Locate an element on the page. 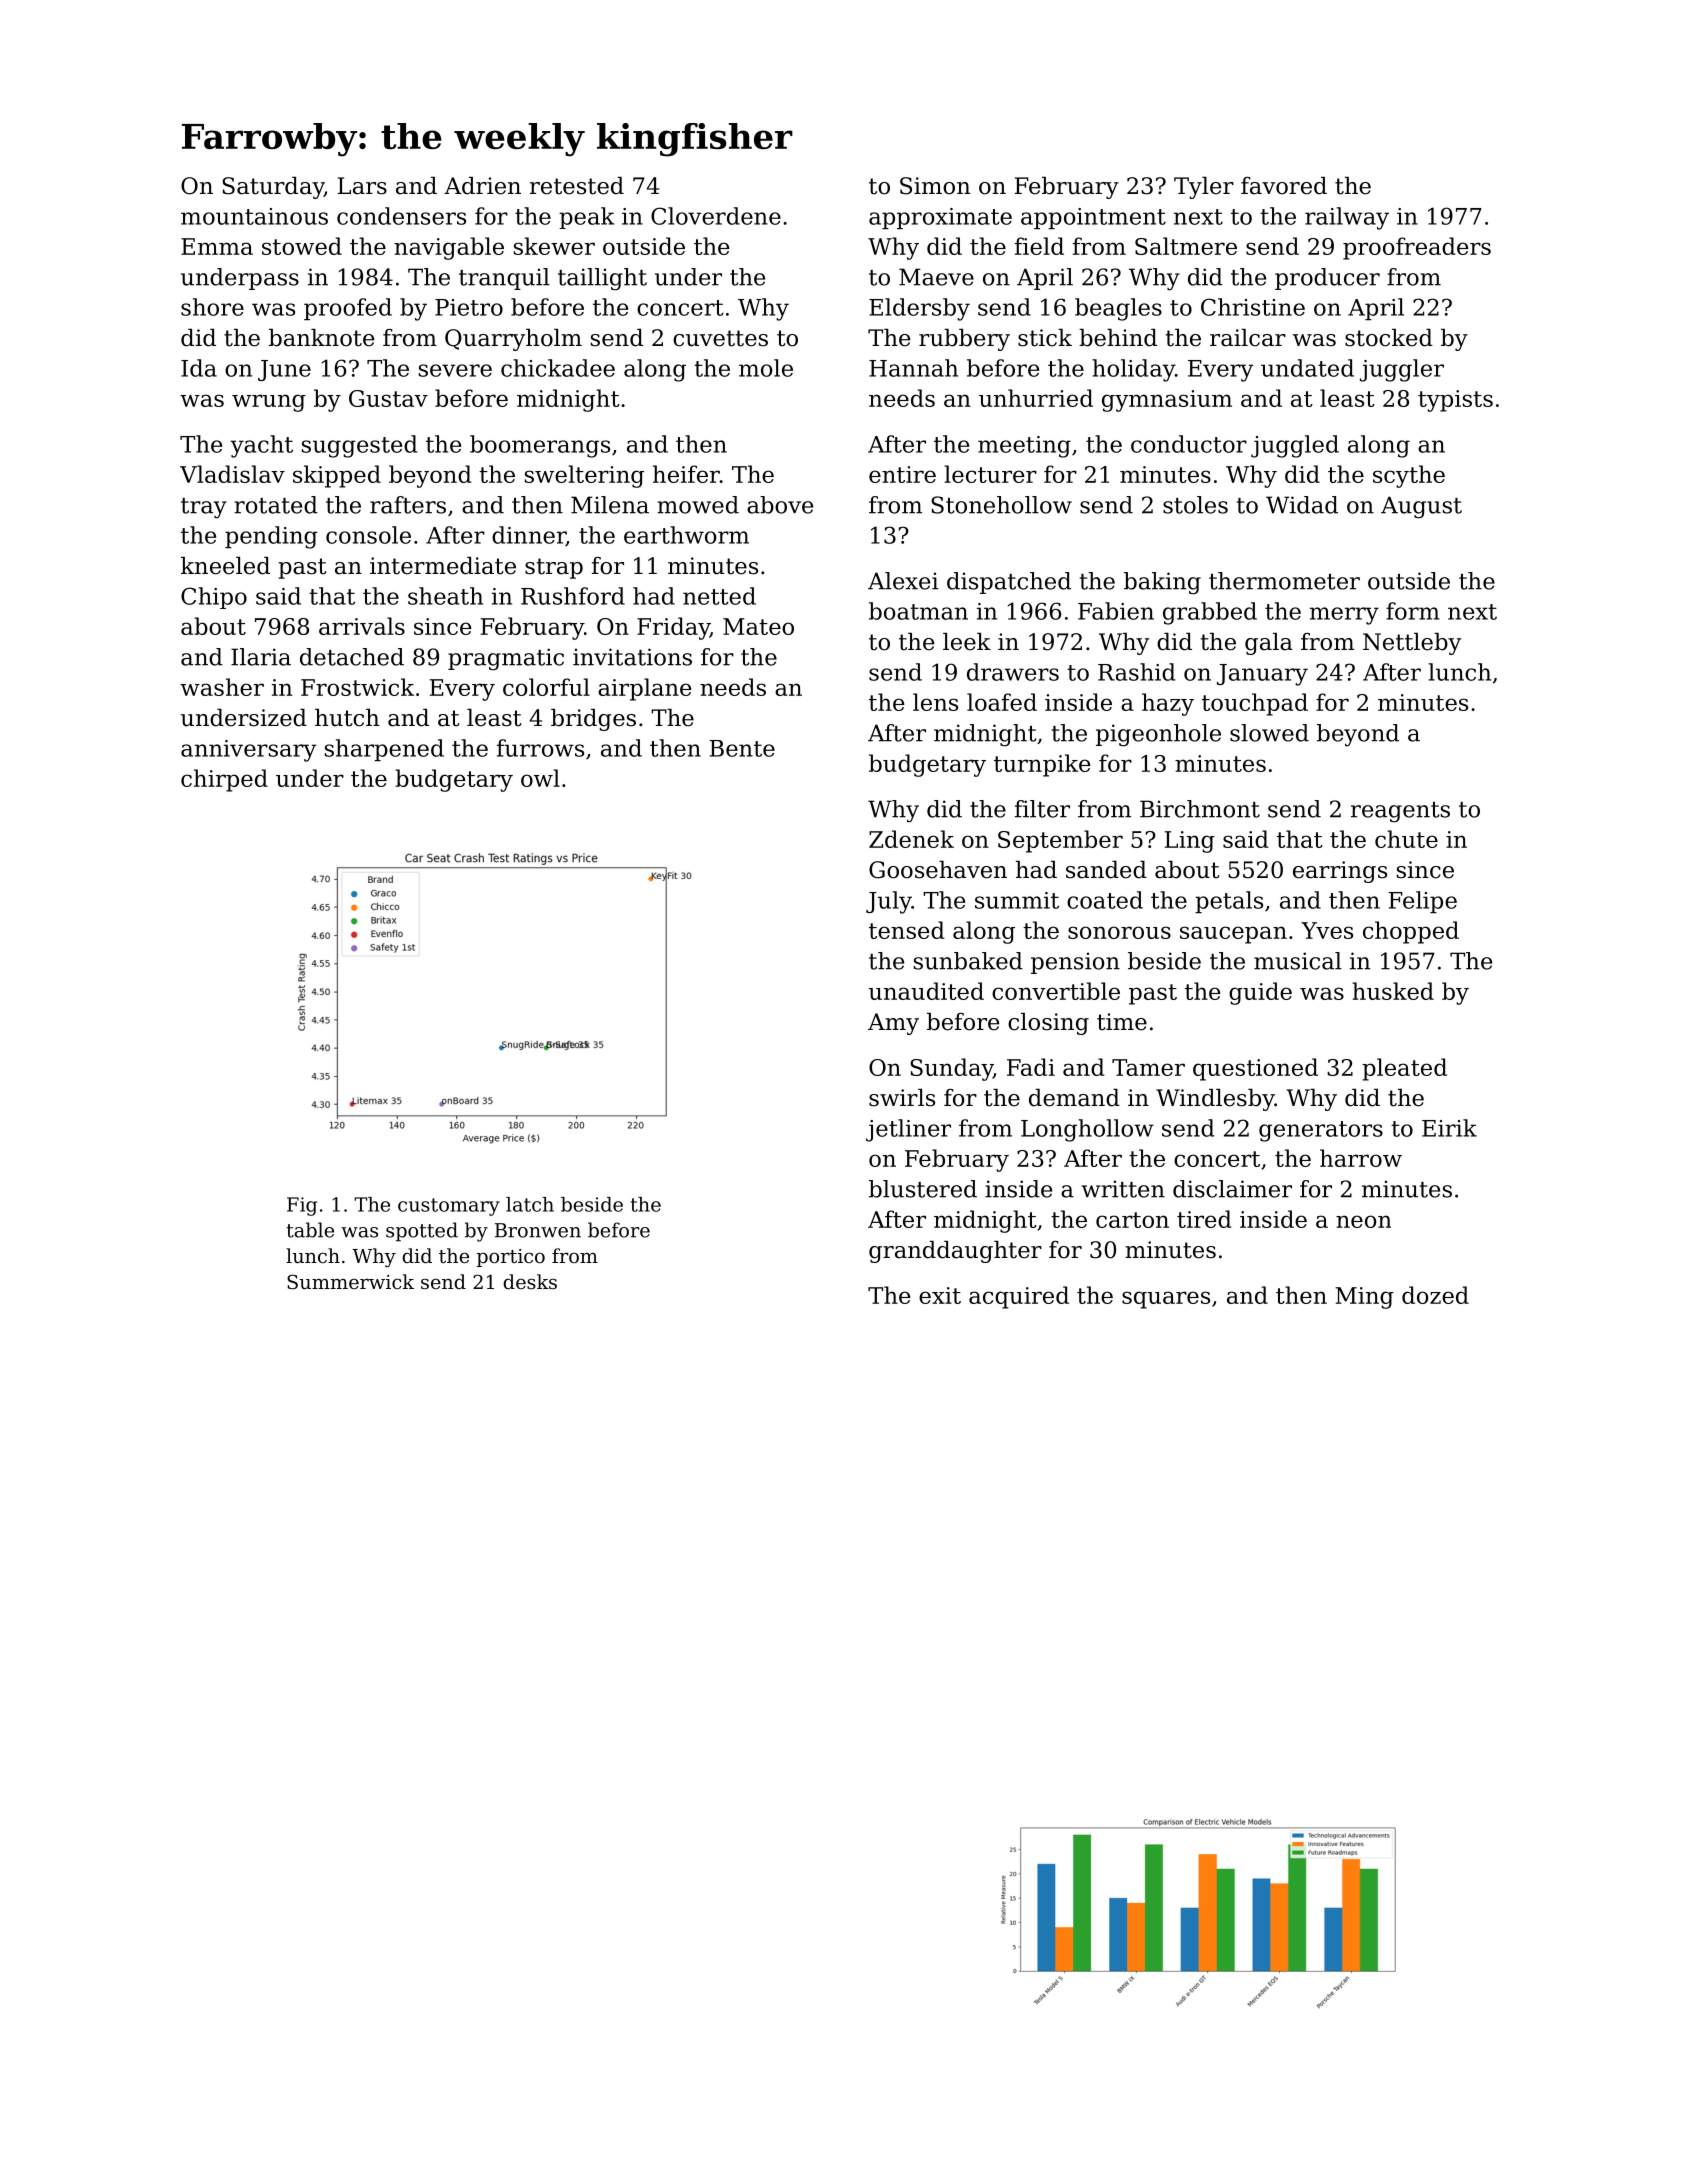 Image resolution: width=1683 pixels, height=2178 pixels. Milena is located at coordinates (610, 505).
